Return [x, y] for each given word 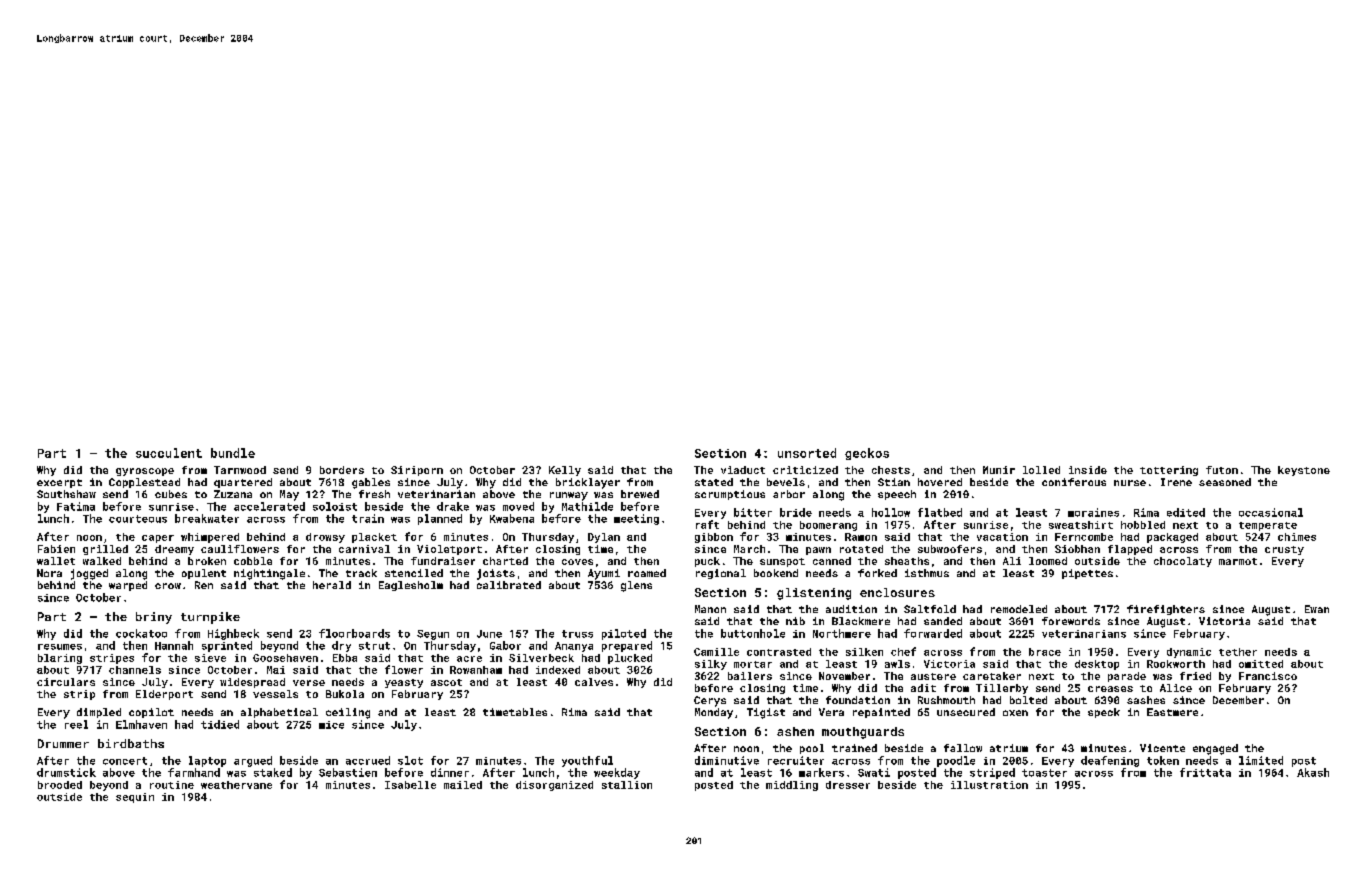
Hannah [174, 645]
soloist [335, 506]
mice [331, 725]
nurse [1130, 483]
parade [1127, 677]
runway [569, 496]
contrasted [779, 652]
